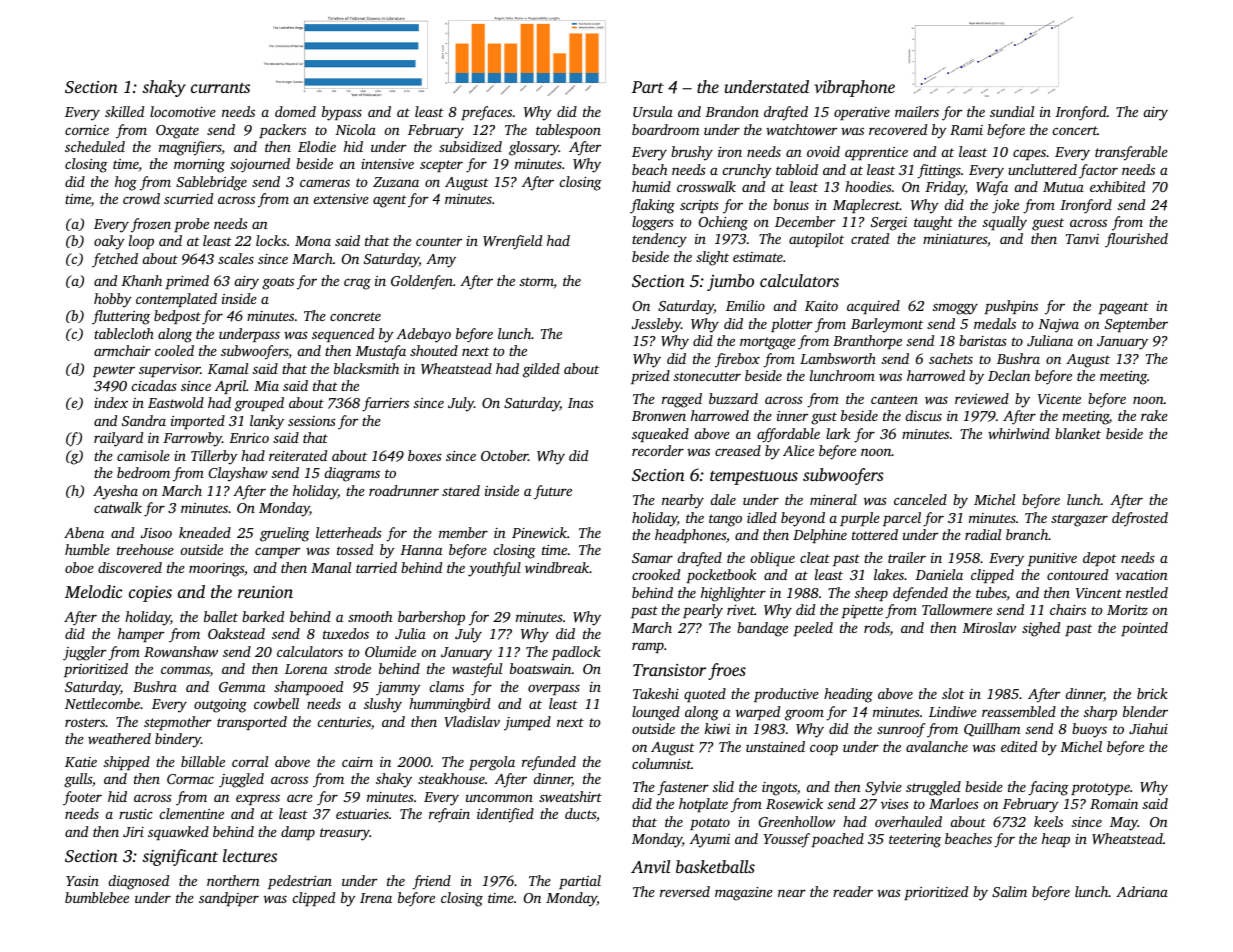 This screenshot has width=1233, height=952. What do you see at coordinates (97, 897) in the screenshot?
I see `bumblebee` at bounding box center [97, 897].
